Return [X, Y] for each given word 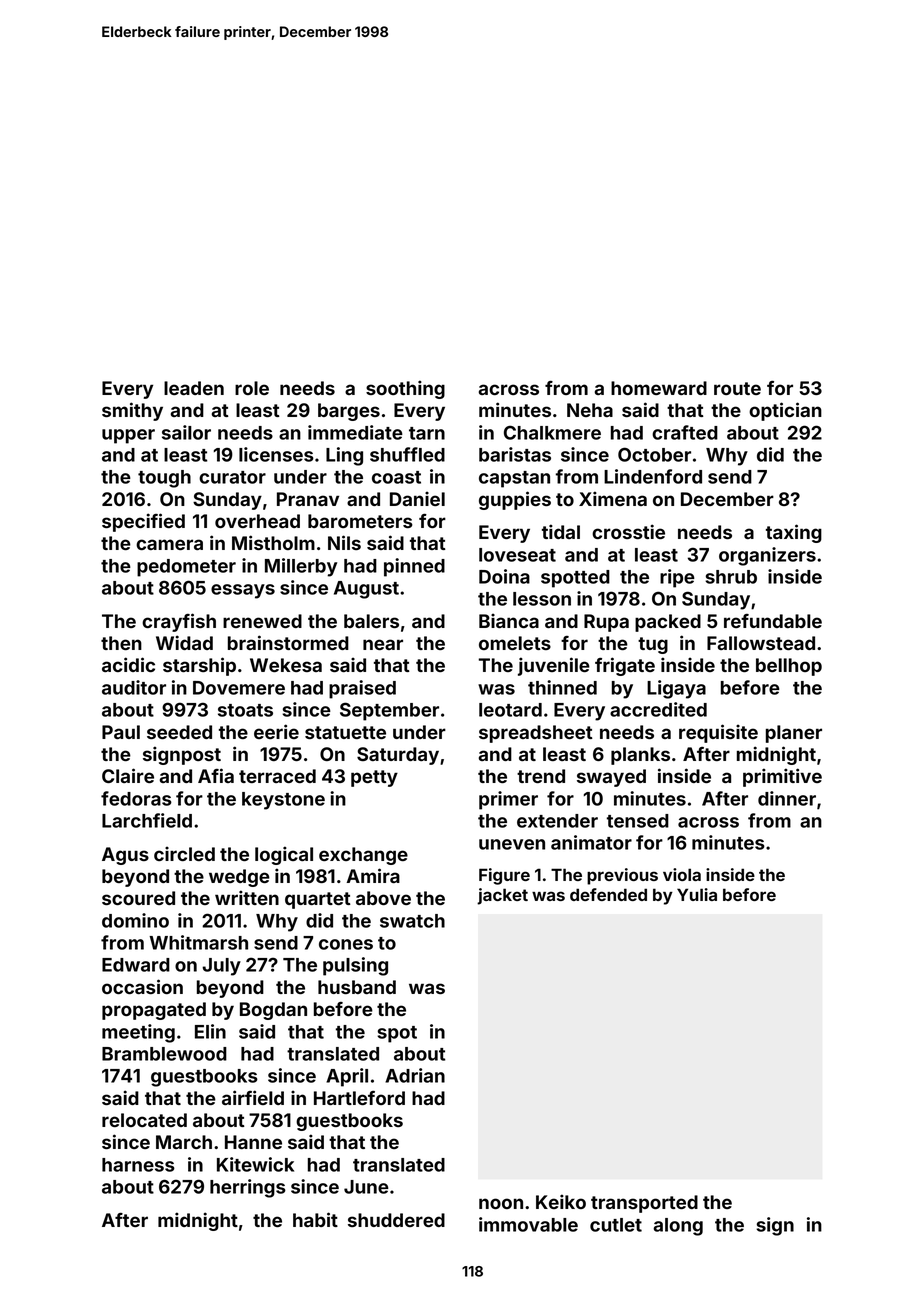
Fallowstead [761, 643]
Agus [125, 856]
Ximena [613, 498]
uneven [512, 844]
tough [164, 479]
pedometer [186, 568]
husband [357, 987]
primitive [782, 777]
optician [785, 411]
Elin [210, 1031]
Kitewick [255, 1164]
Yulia [697, 894]
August [366, 590]
